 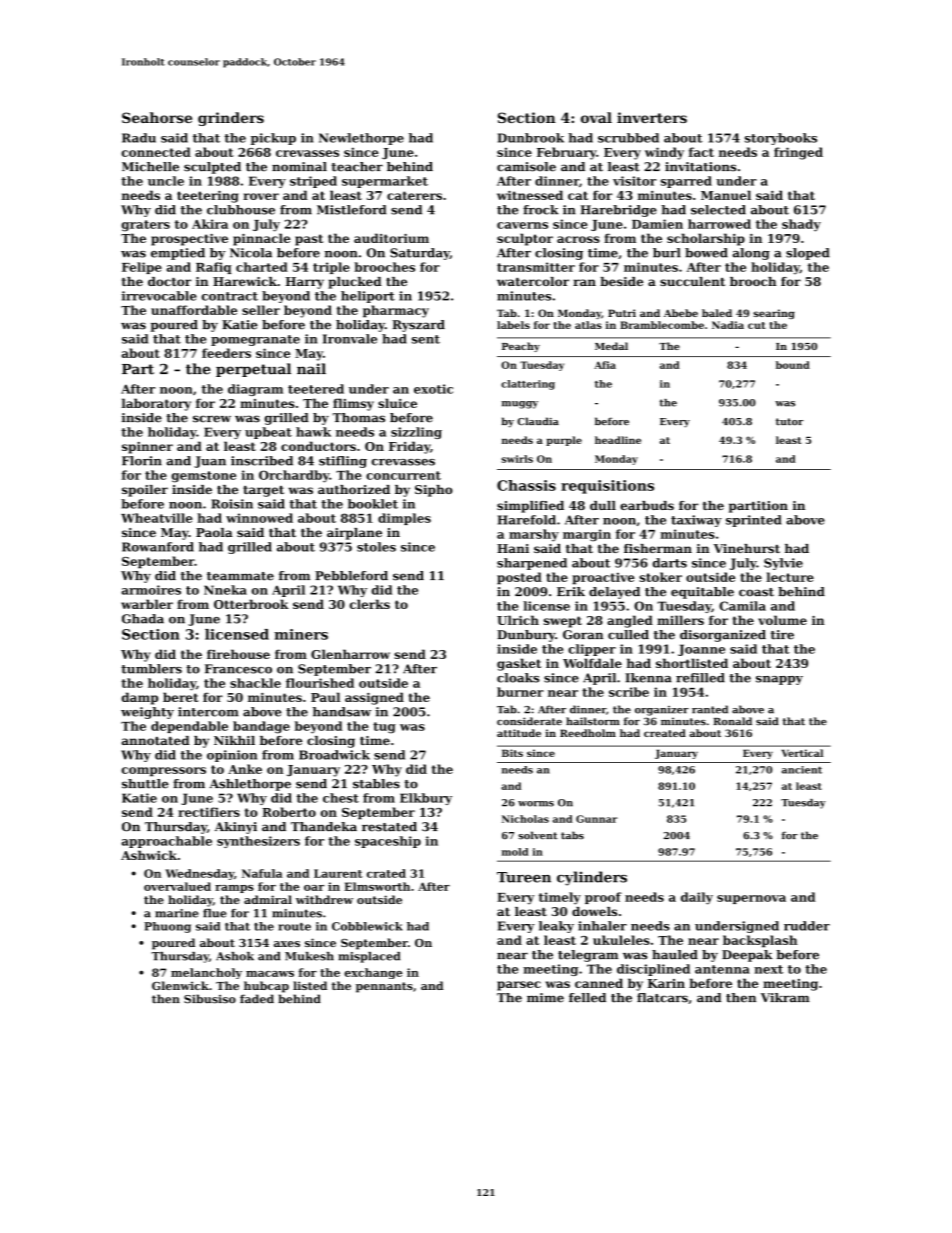 I want to click on Otterbrook, so click(x=251, y=604).
